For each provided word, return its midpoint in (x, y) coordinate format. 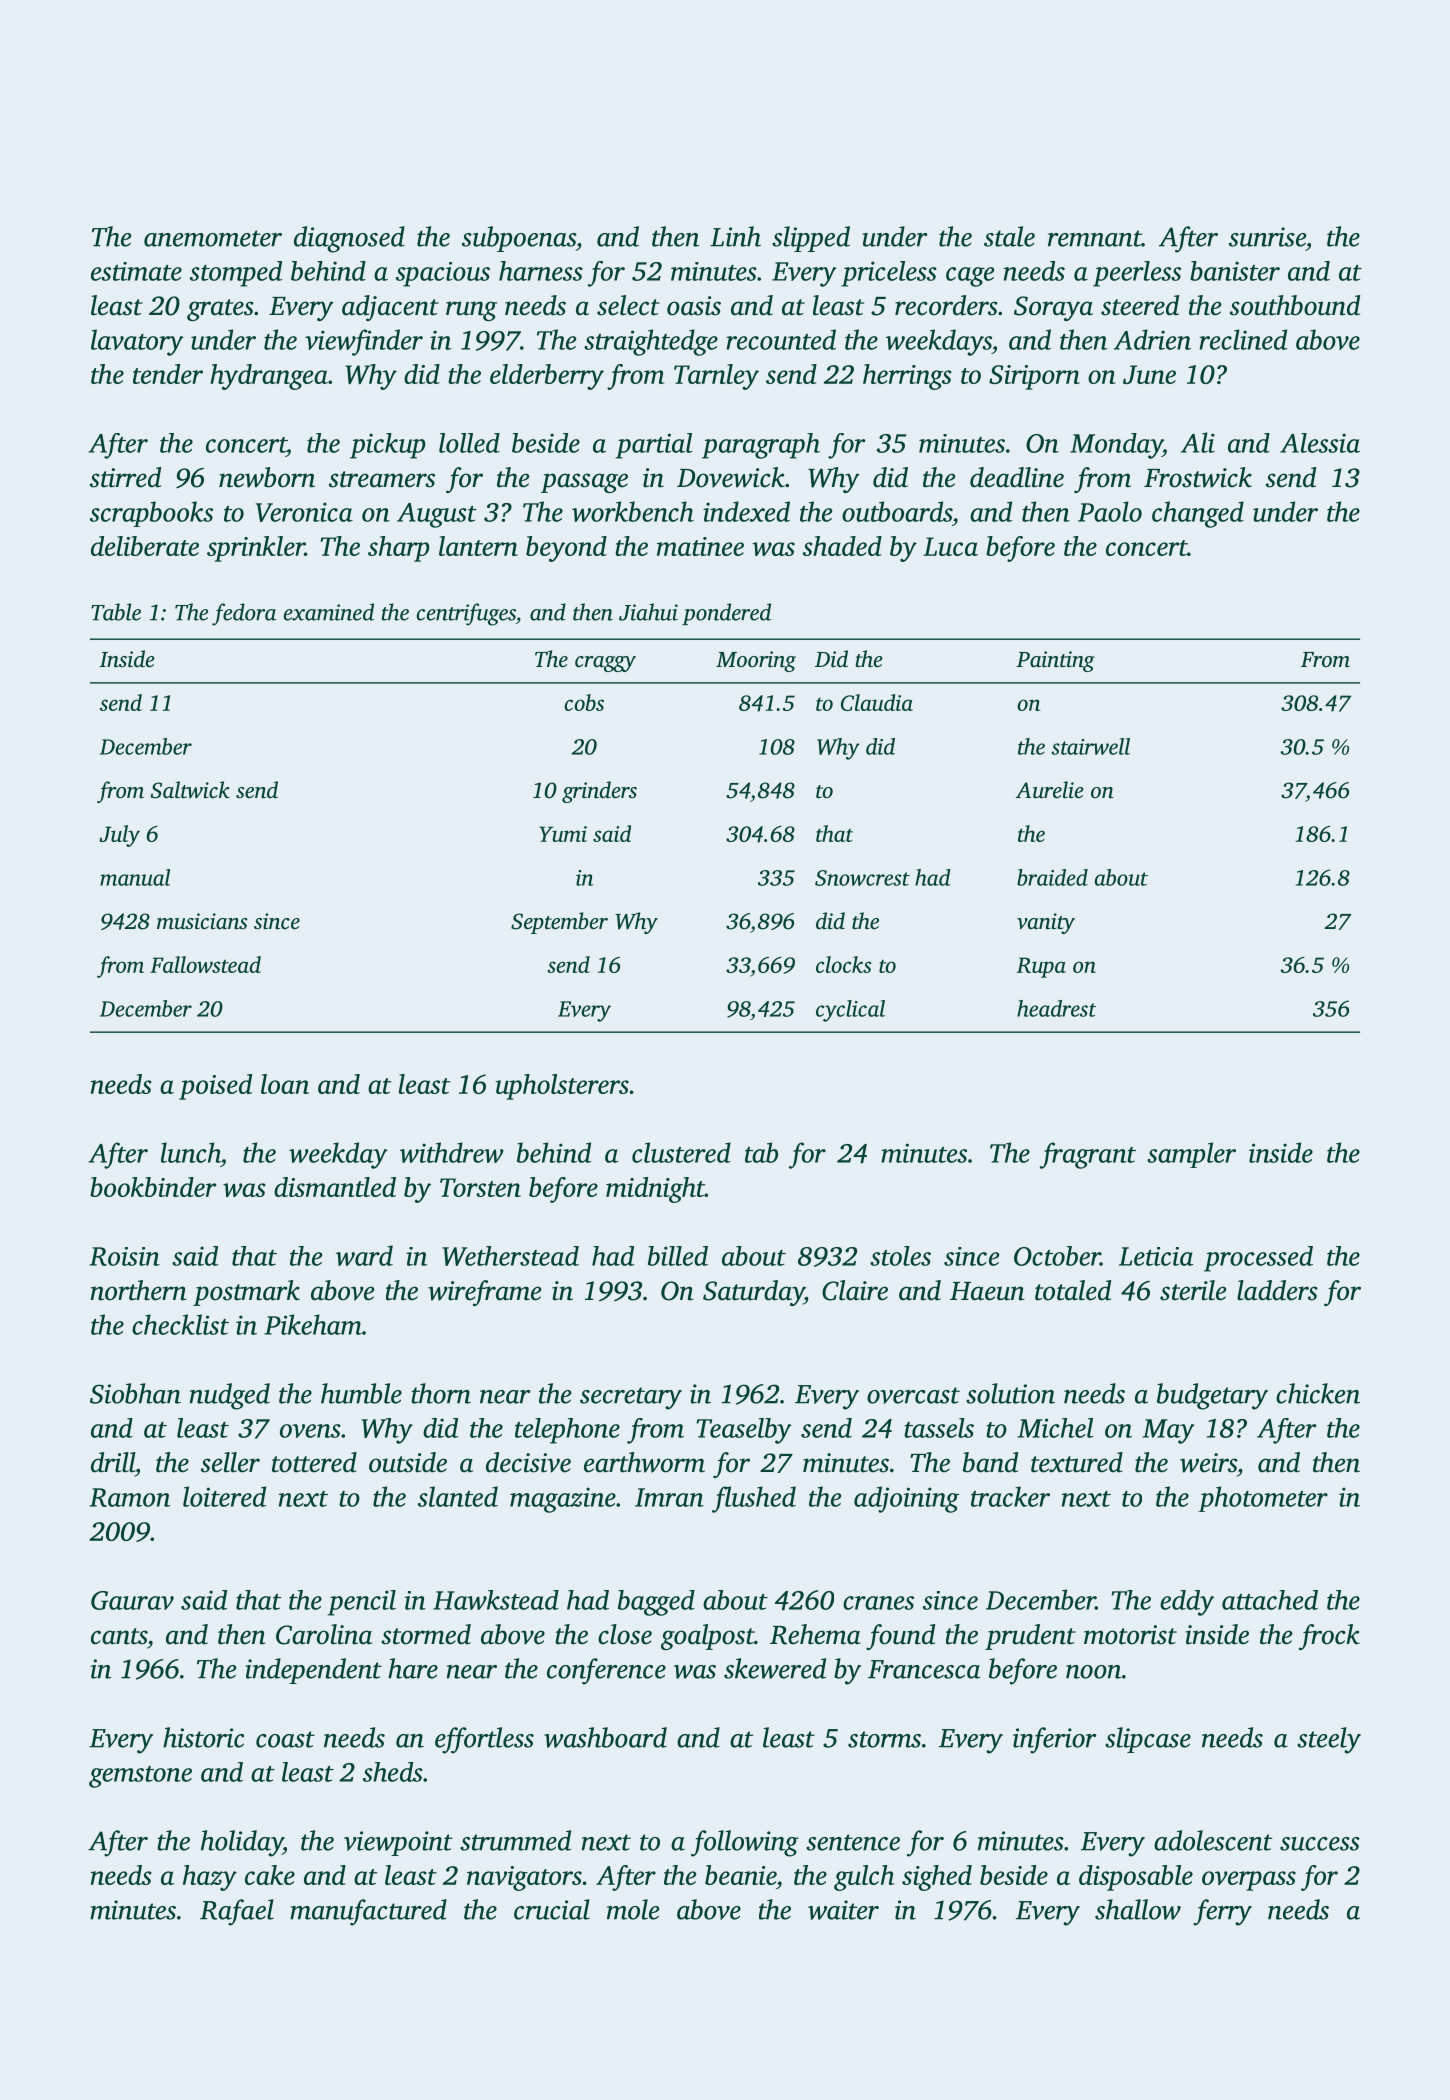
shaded (842, 546)
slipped (811, 239)
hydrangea (269, 377)
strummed (515, 1840)
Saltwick (190, 790)
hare (413, 1668)
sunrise (1267, 237)
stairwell (1090, 746)
